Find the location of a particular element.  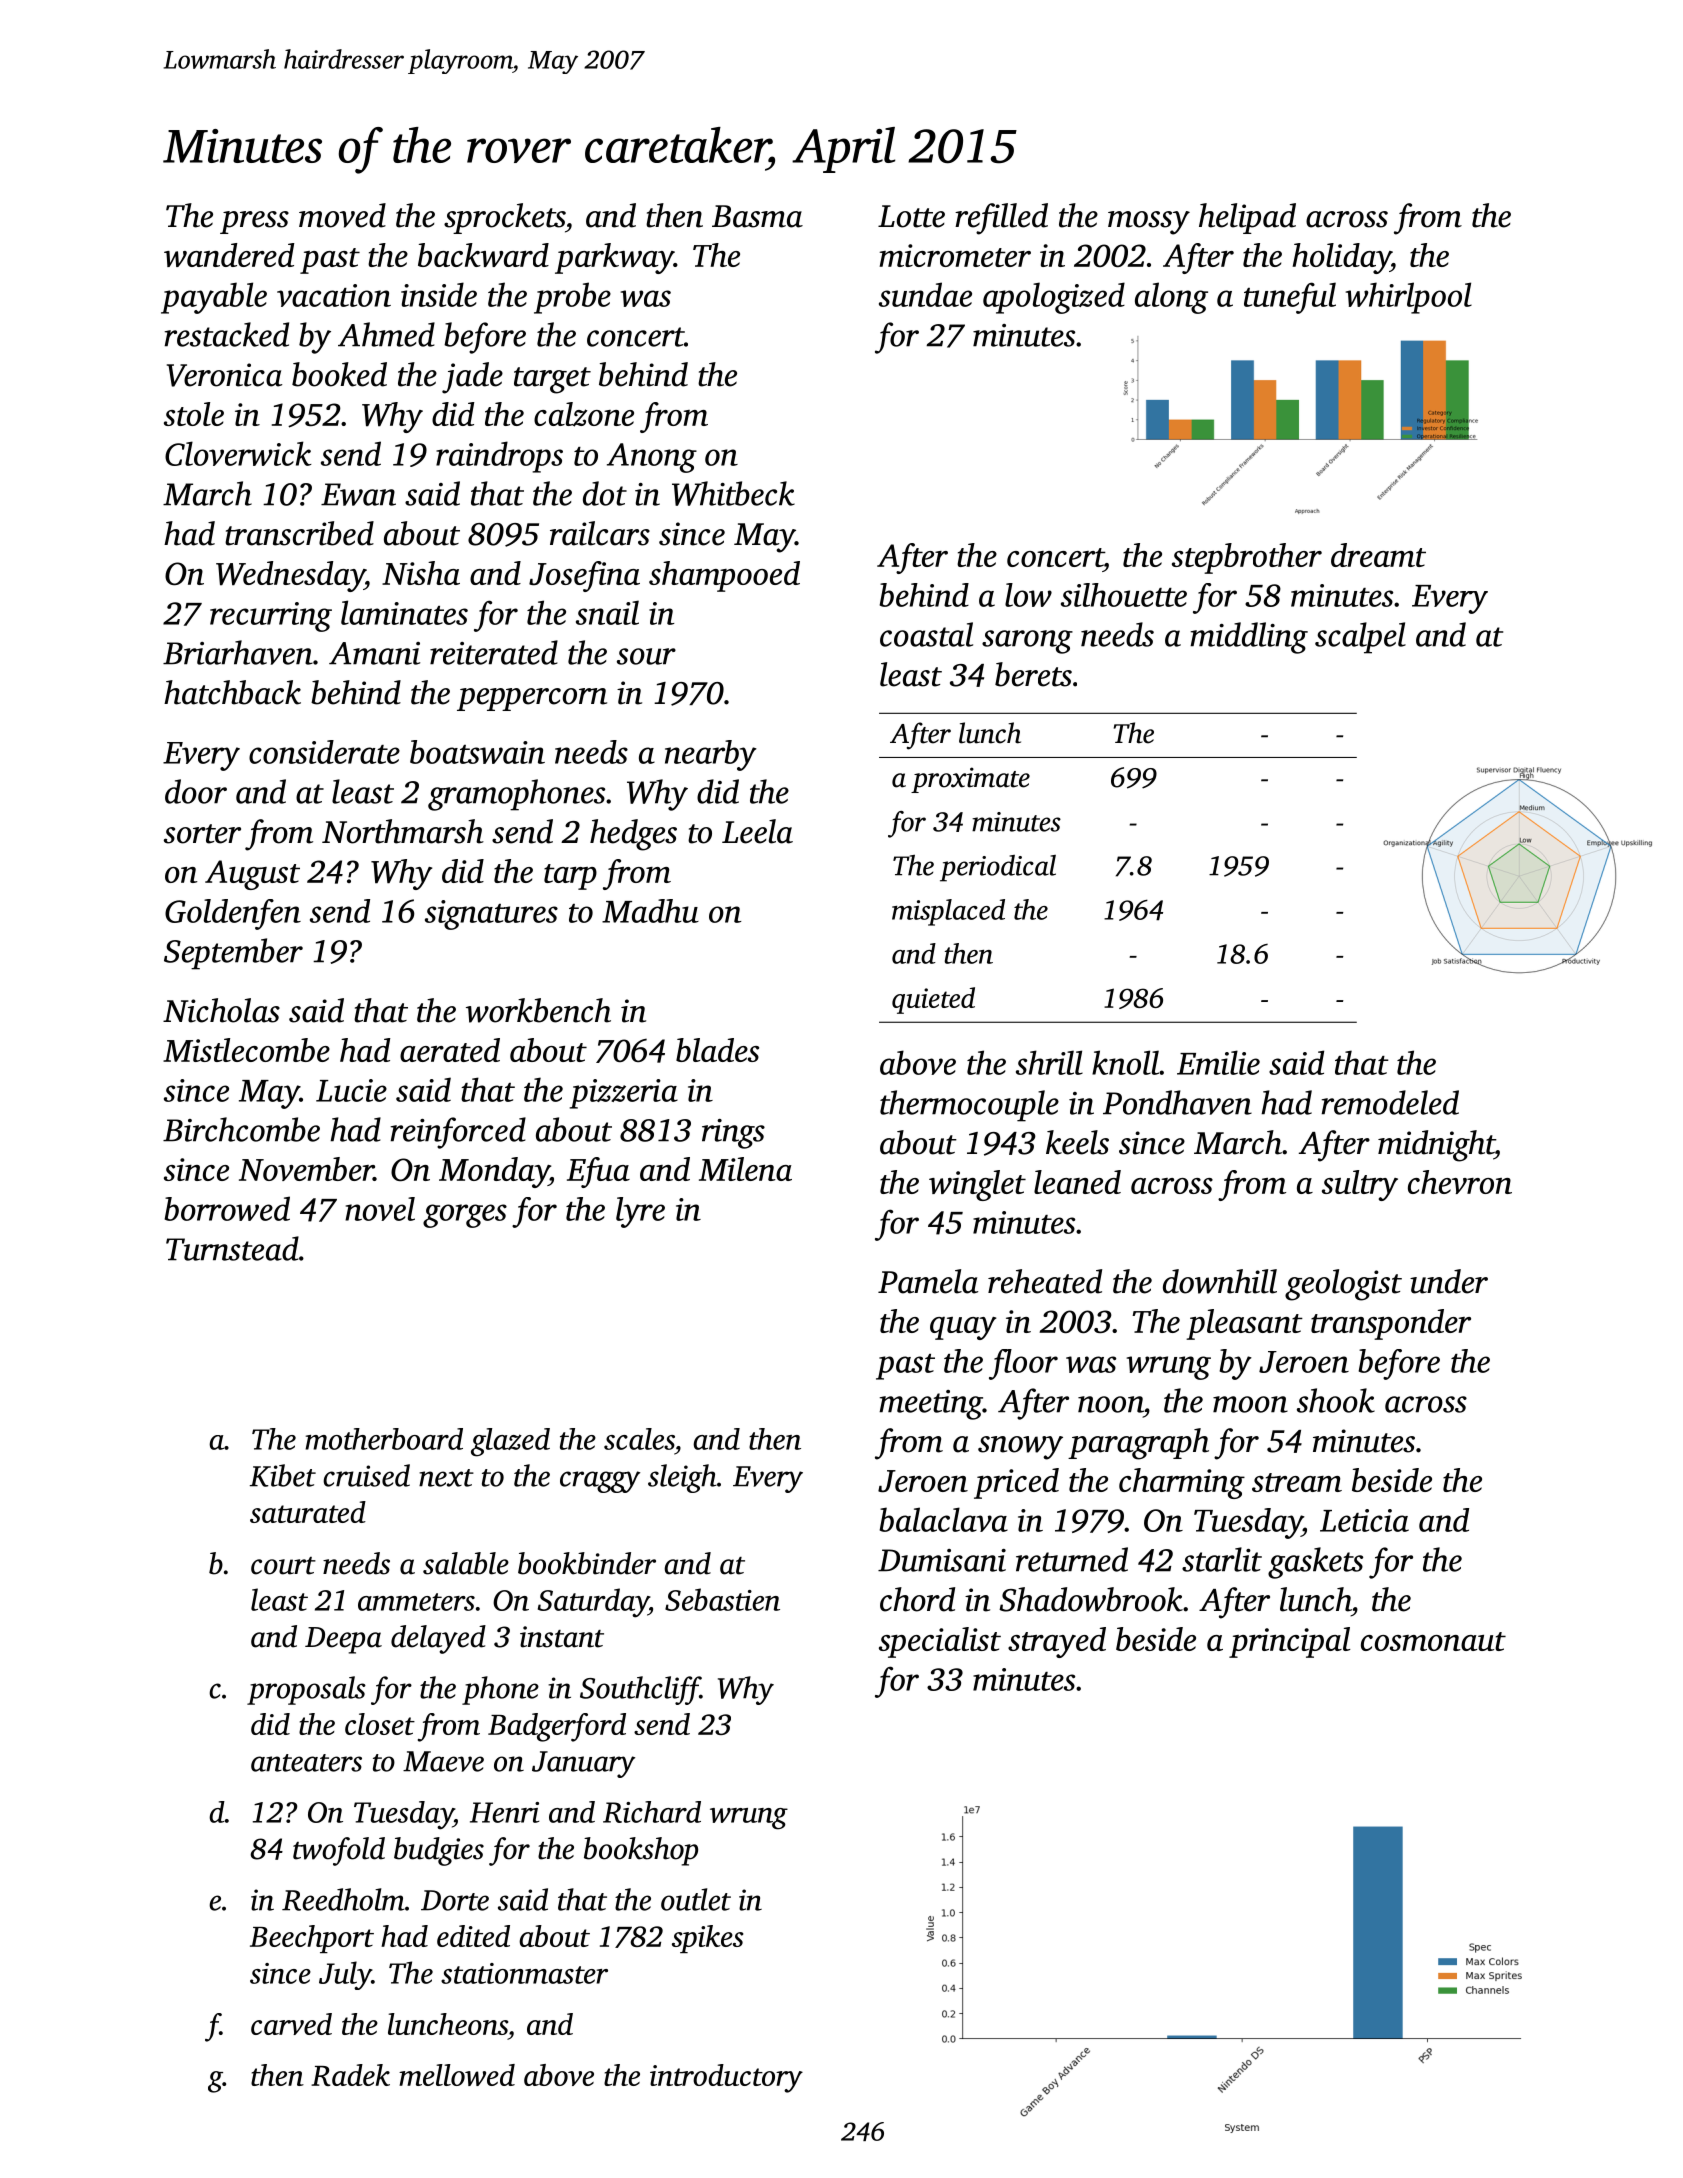

Northmarsh is located at coordinates (403, 831).
